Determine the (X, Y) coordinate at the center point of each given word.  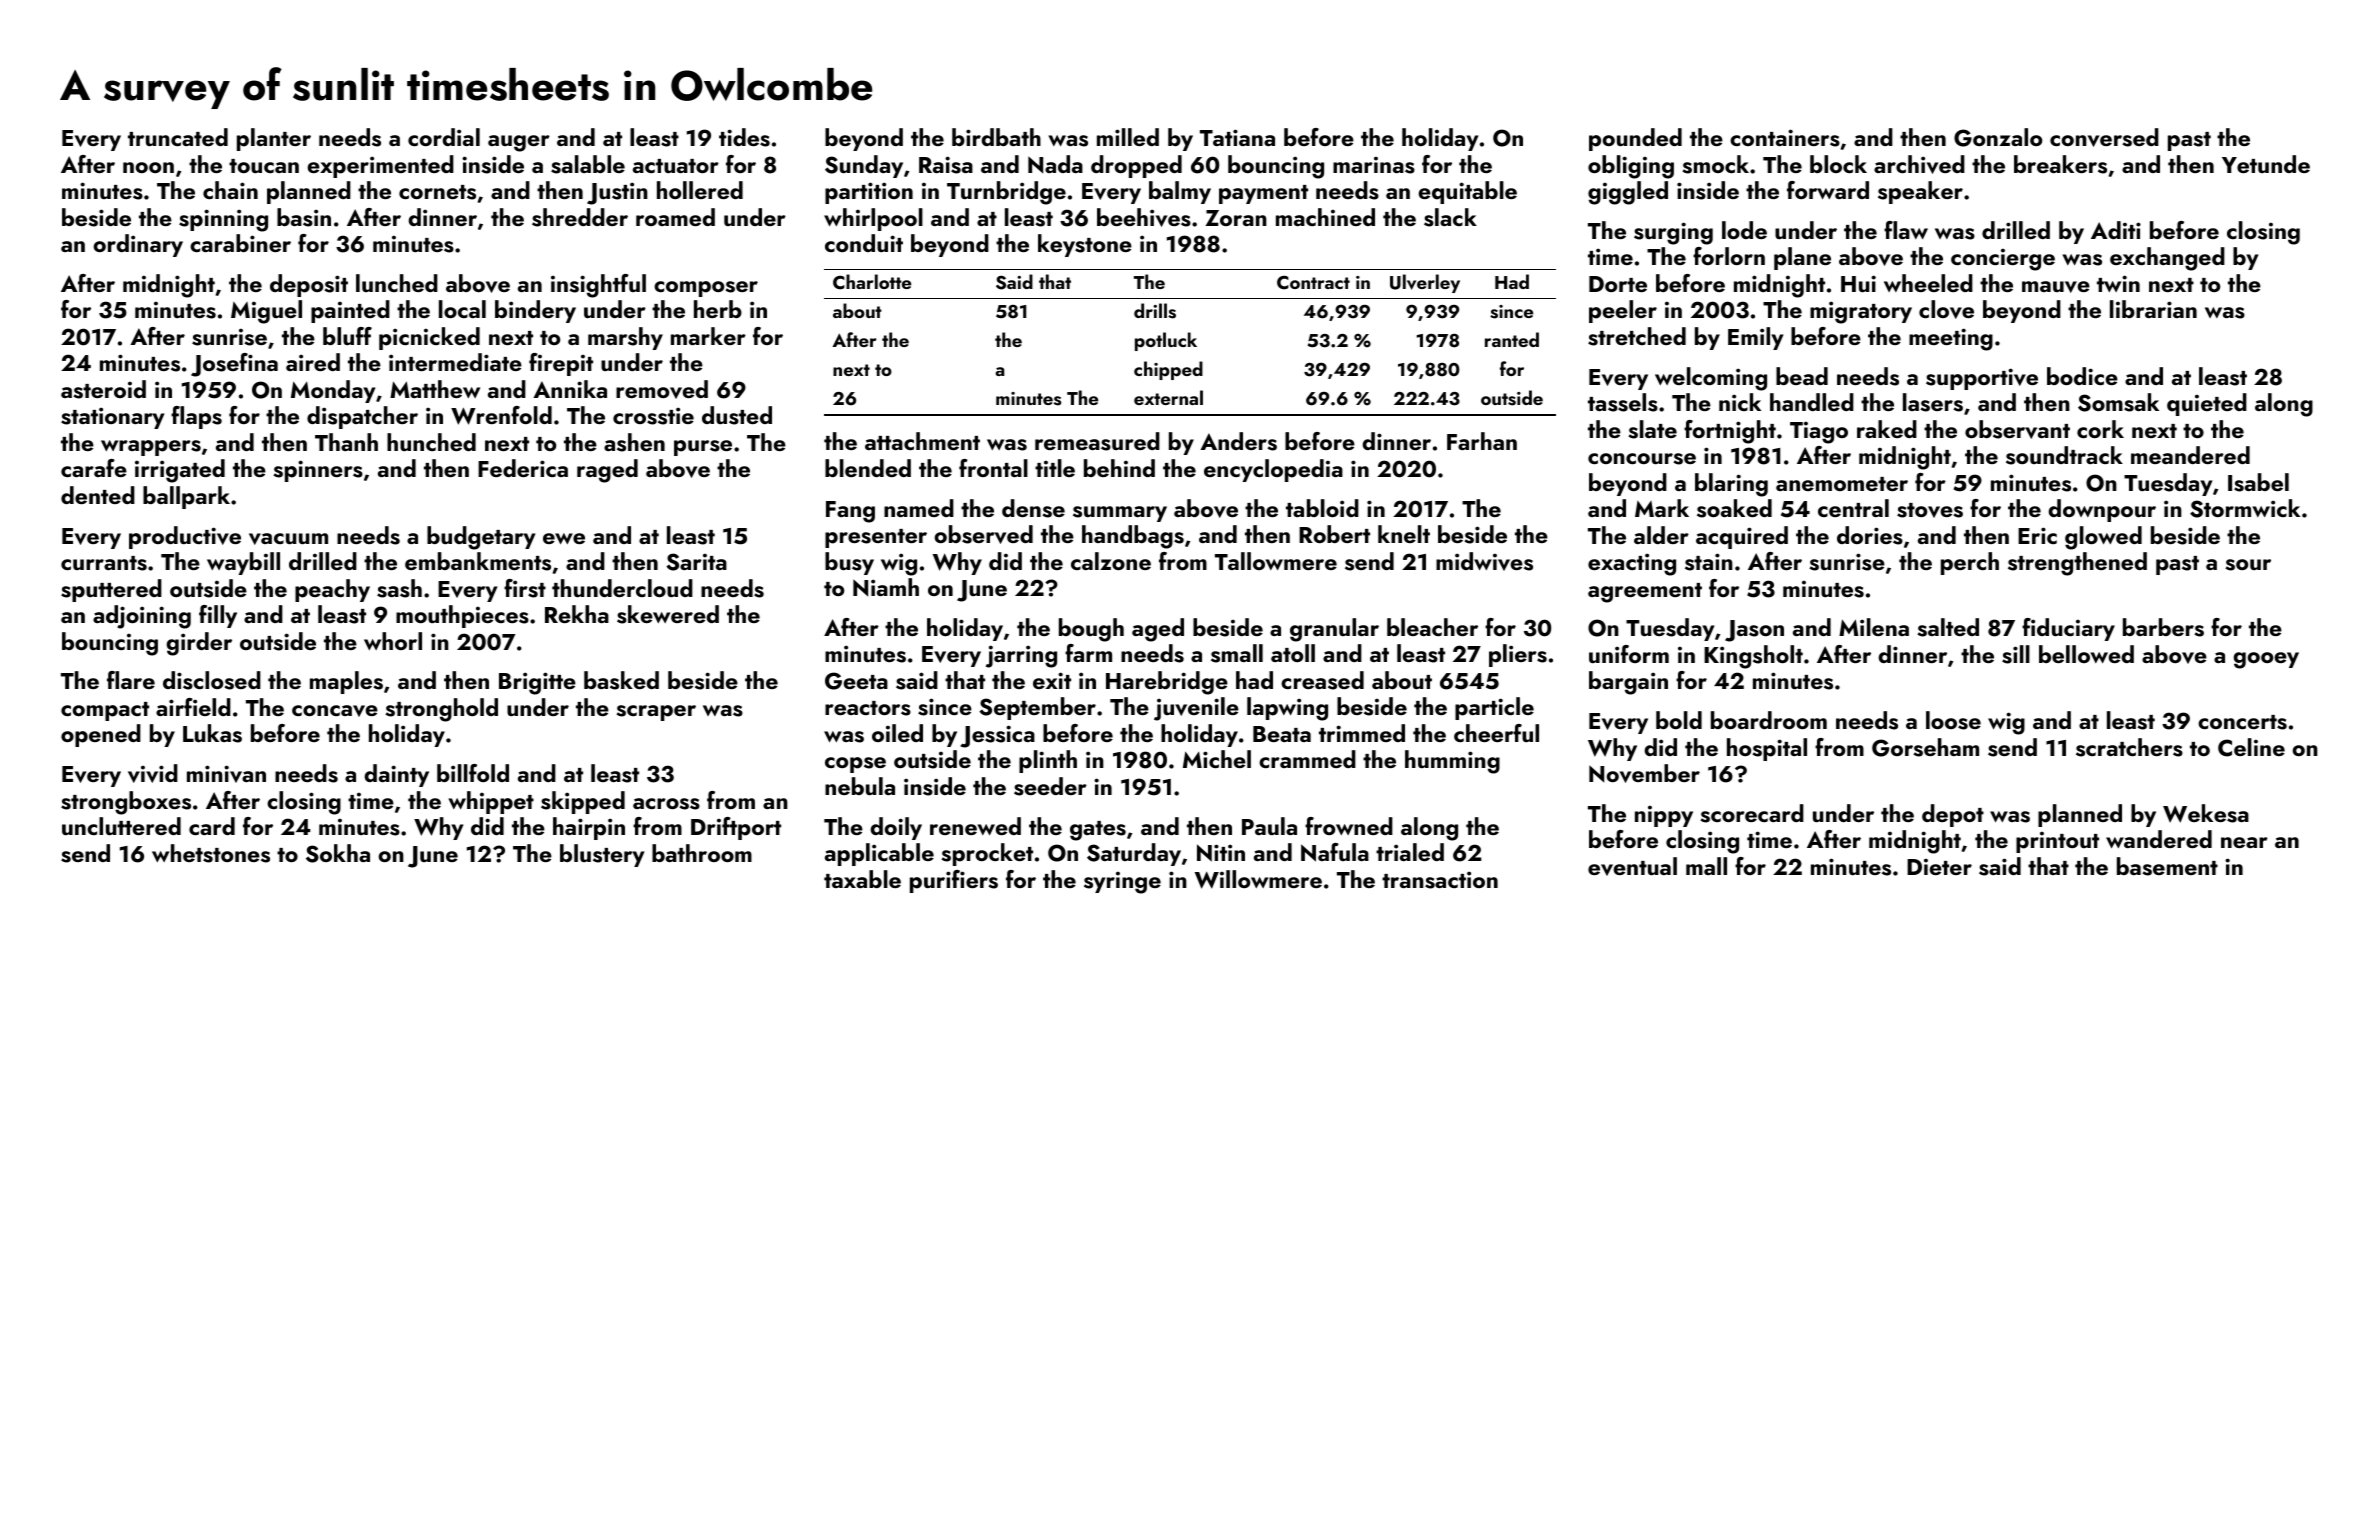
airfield (193, 707)
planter (274, 139)
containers (1785, 138)
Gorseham (1925, 747)
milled (1128, 137)
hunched (431, 442)
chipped (1168, 370)
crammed (1307, 759)
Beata (1282, 734)
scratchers (2129, 747)
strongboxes (126, 803)
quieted (2207, 404)
